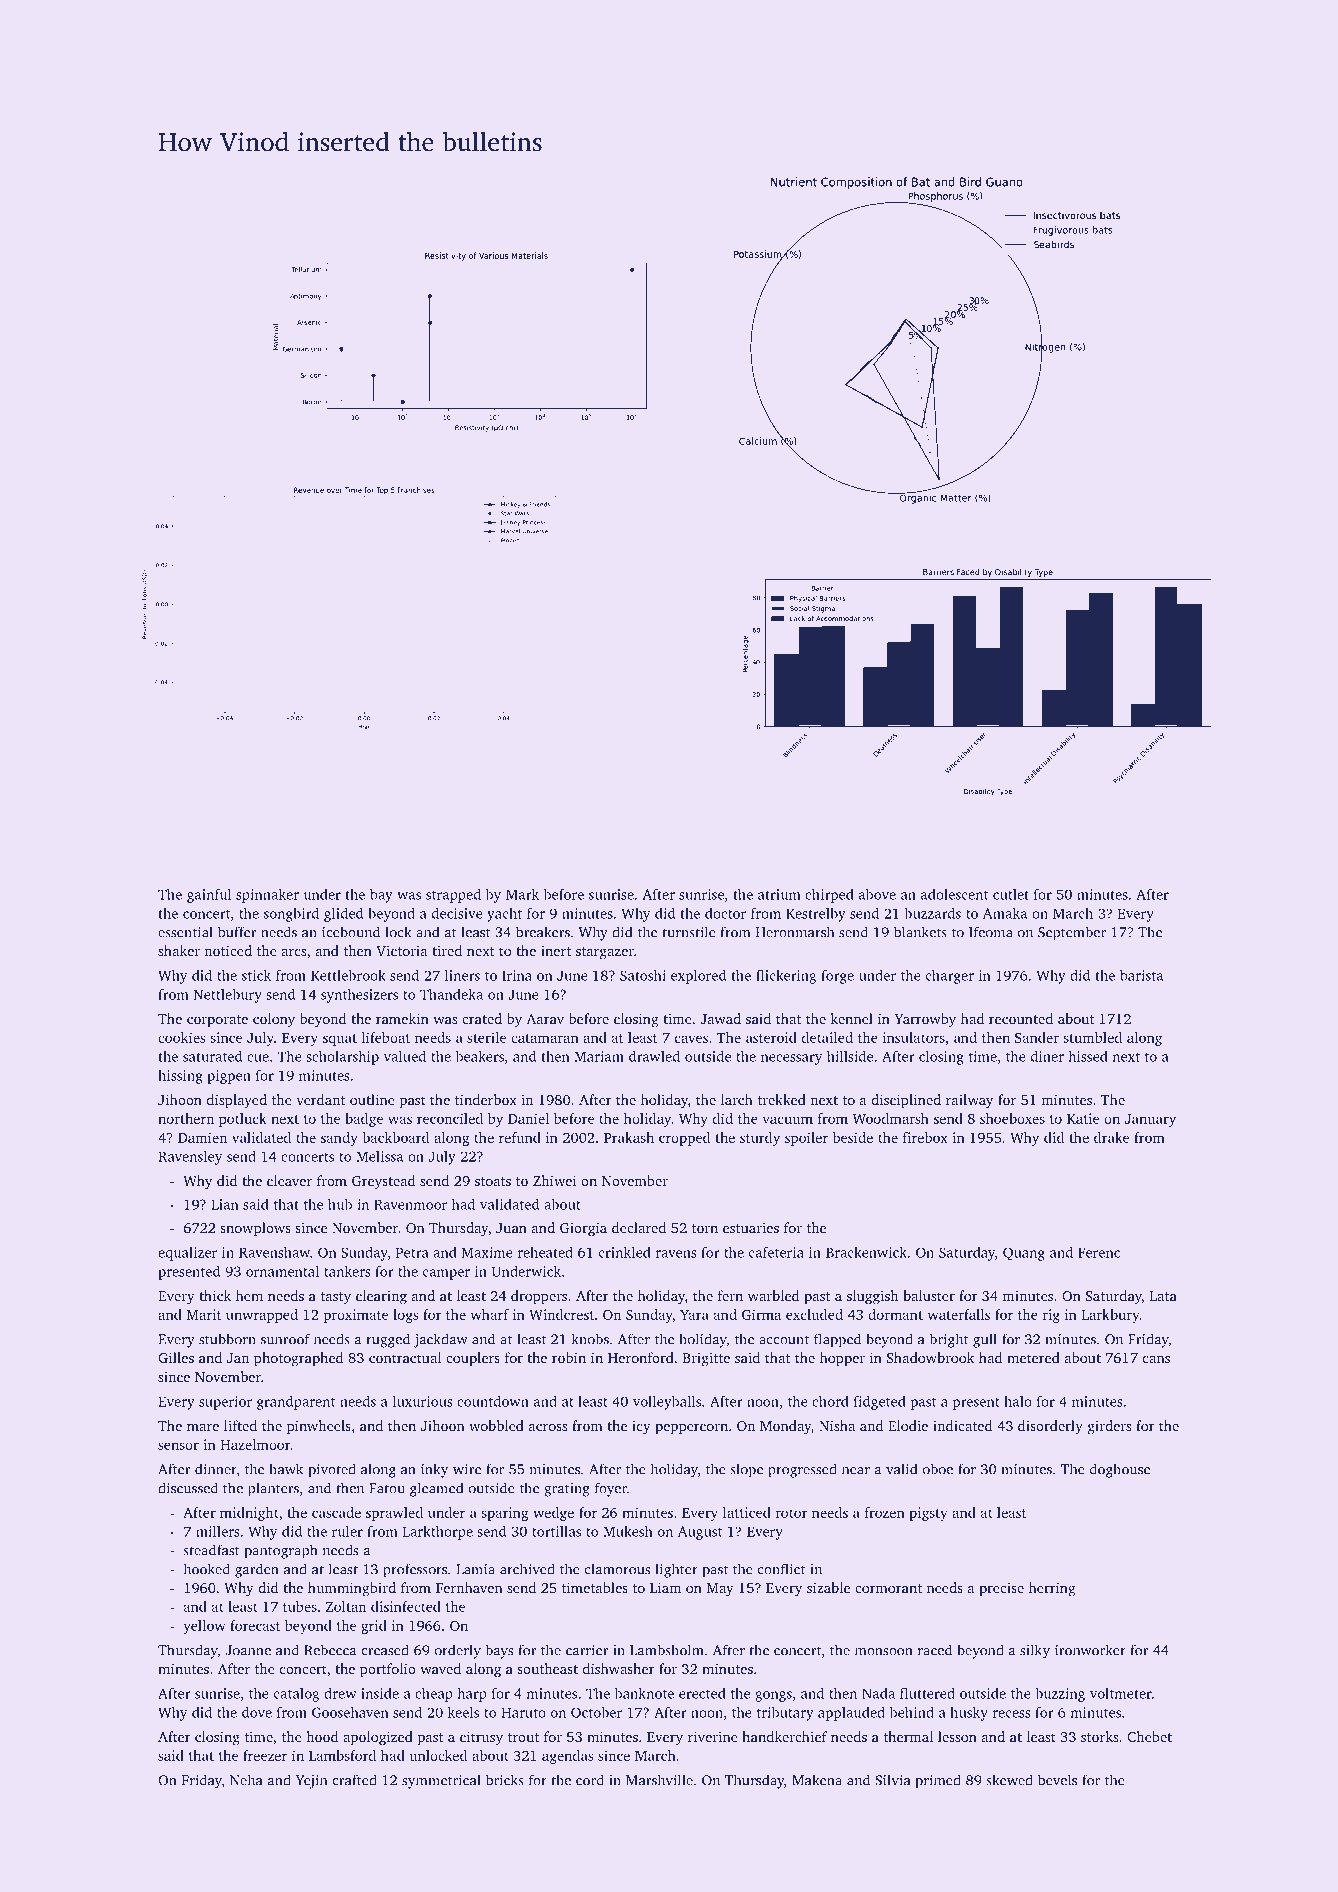 This screenshot has height=1892, width=1338. What do you see at coordinates (1052, 1589) in the screenshot?
I see `herring` at bounding box center [1052, 1589].
